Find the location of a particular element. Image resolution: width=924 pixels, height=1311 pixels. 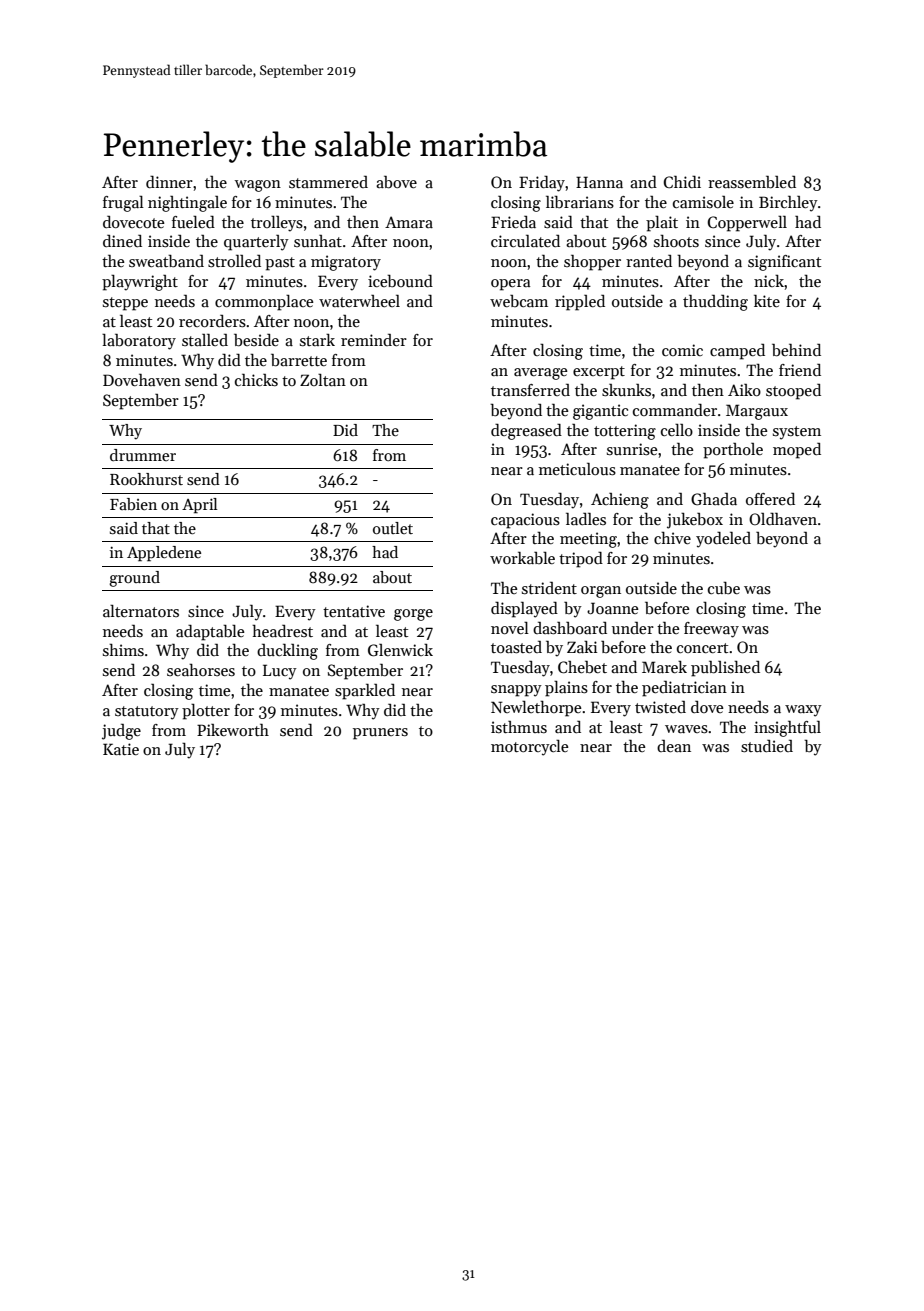

studied is located at coordinates (767, 746).
